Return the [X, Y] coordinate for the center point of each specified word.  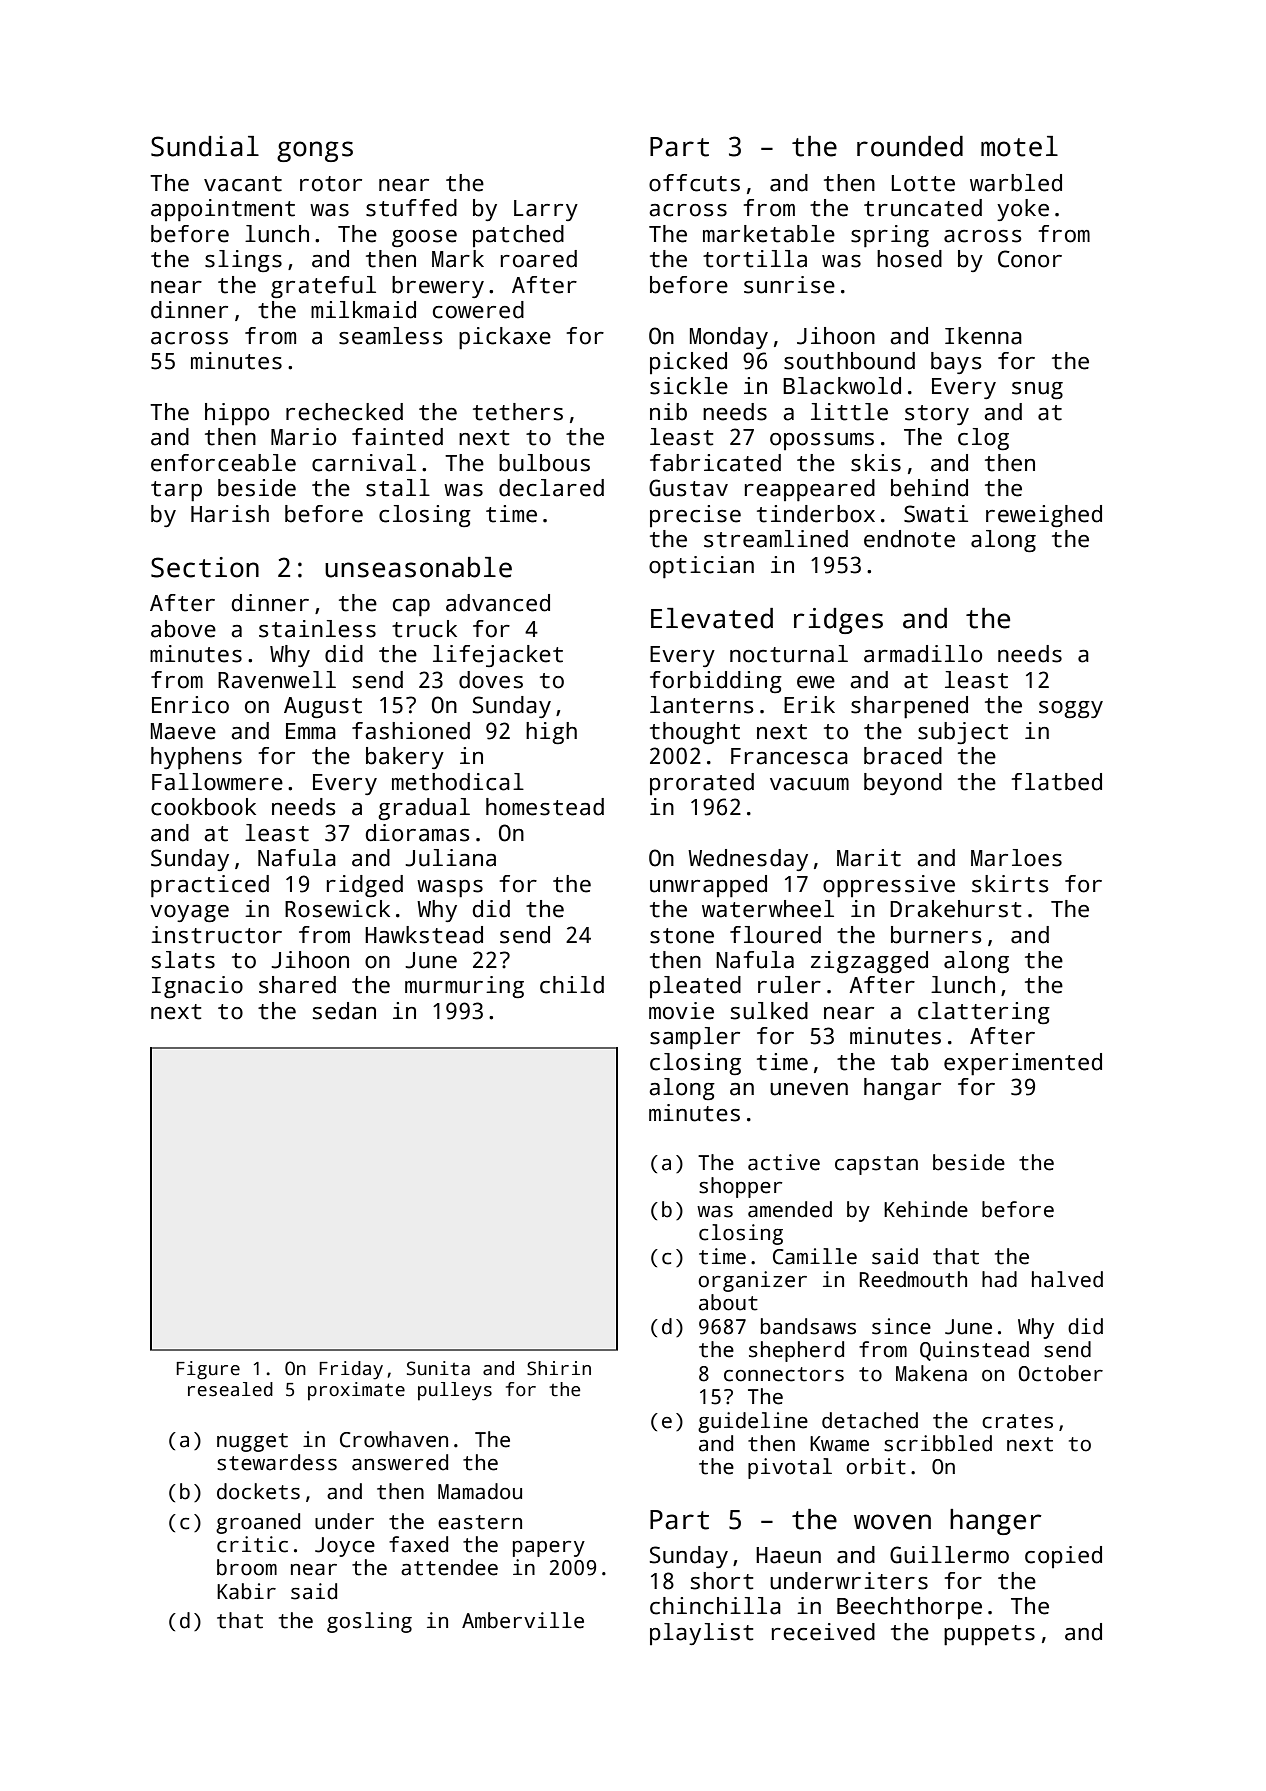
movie [681, 1011]
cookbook [203, 807]
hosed [909, 259]
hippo [237, 414]
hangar [902, 1089]
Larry [546, 210]
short [722, 1581]
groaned [258, 1523]
